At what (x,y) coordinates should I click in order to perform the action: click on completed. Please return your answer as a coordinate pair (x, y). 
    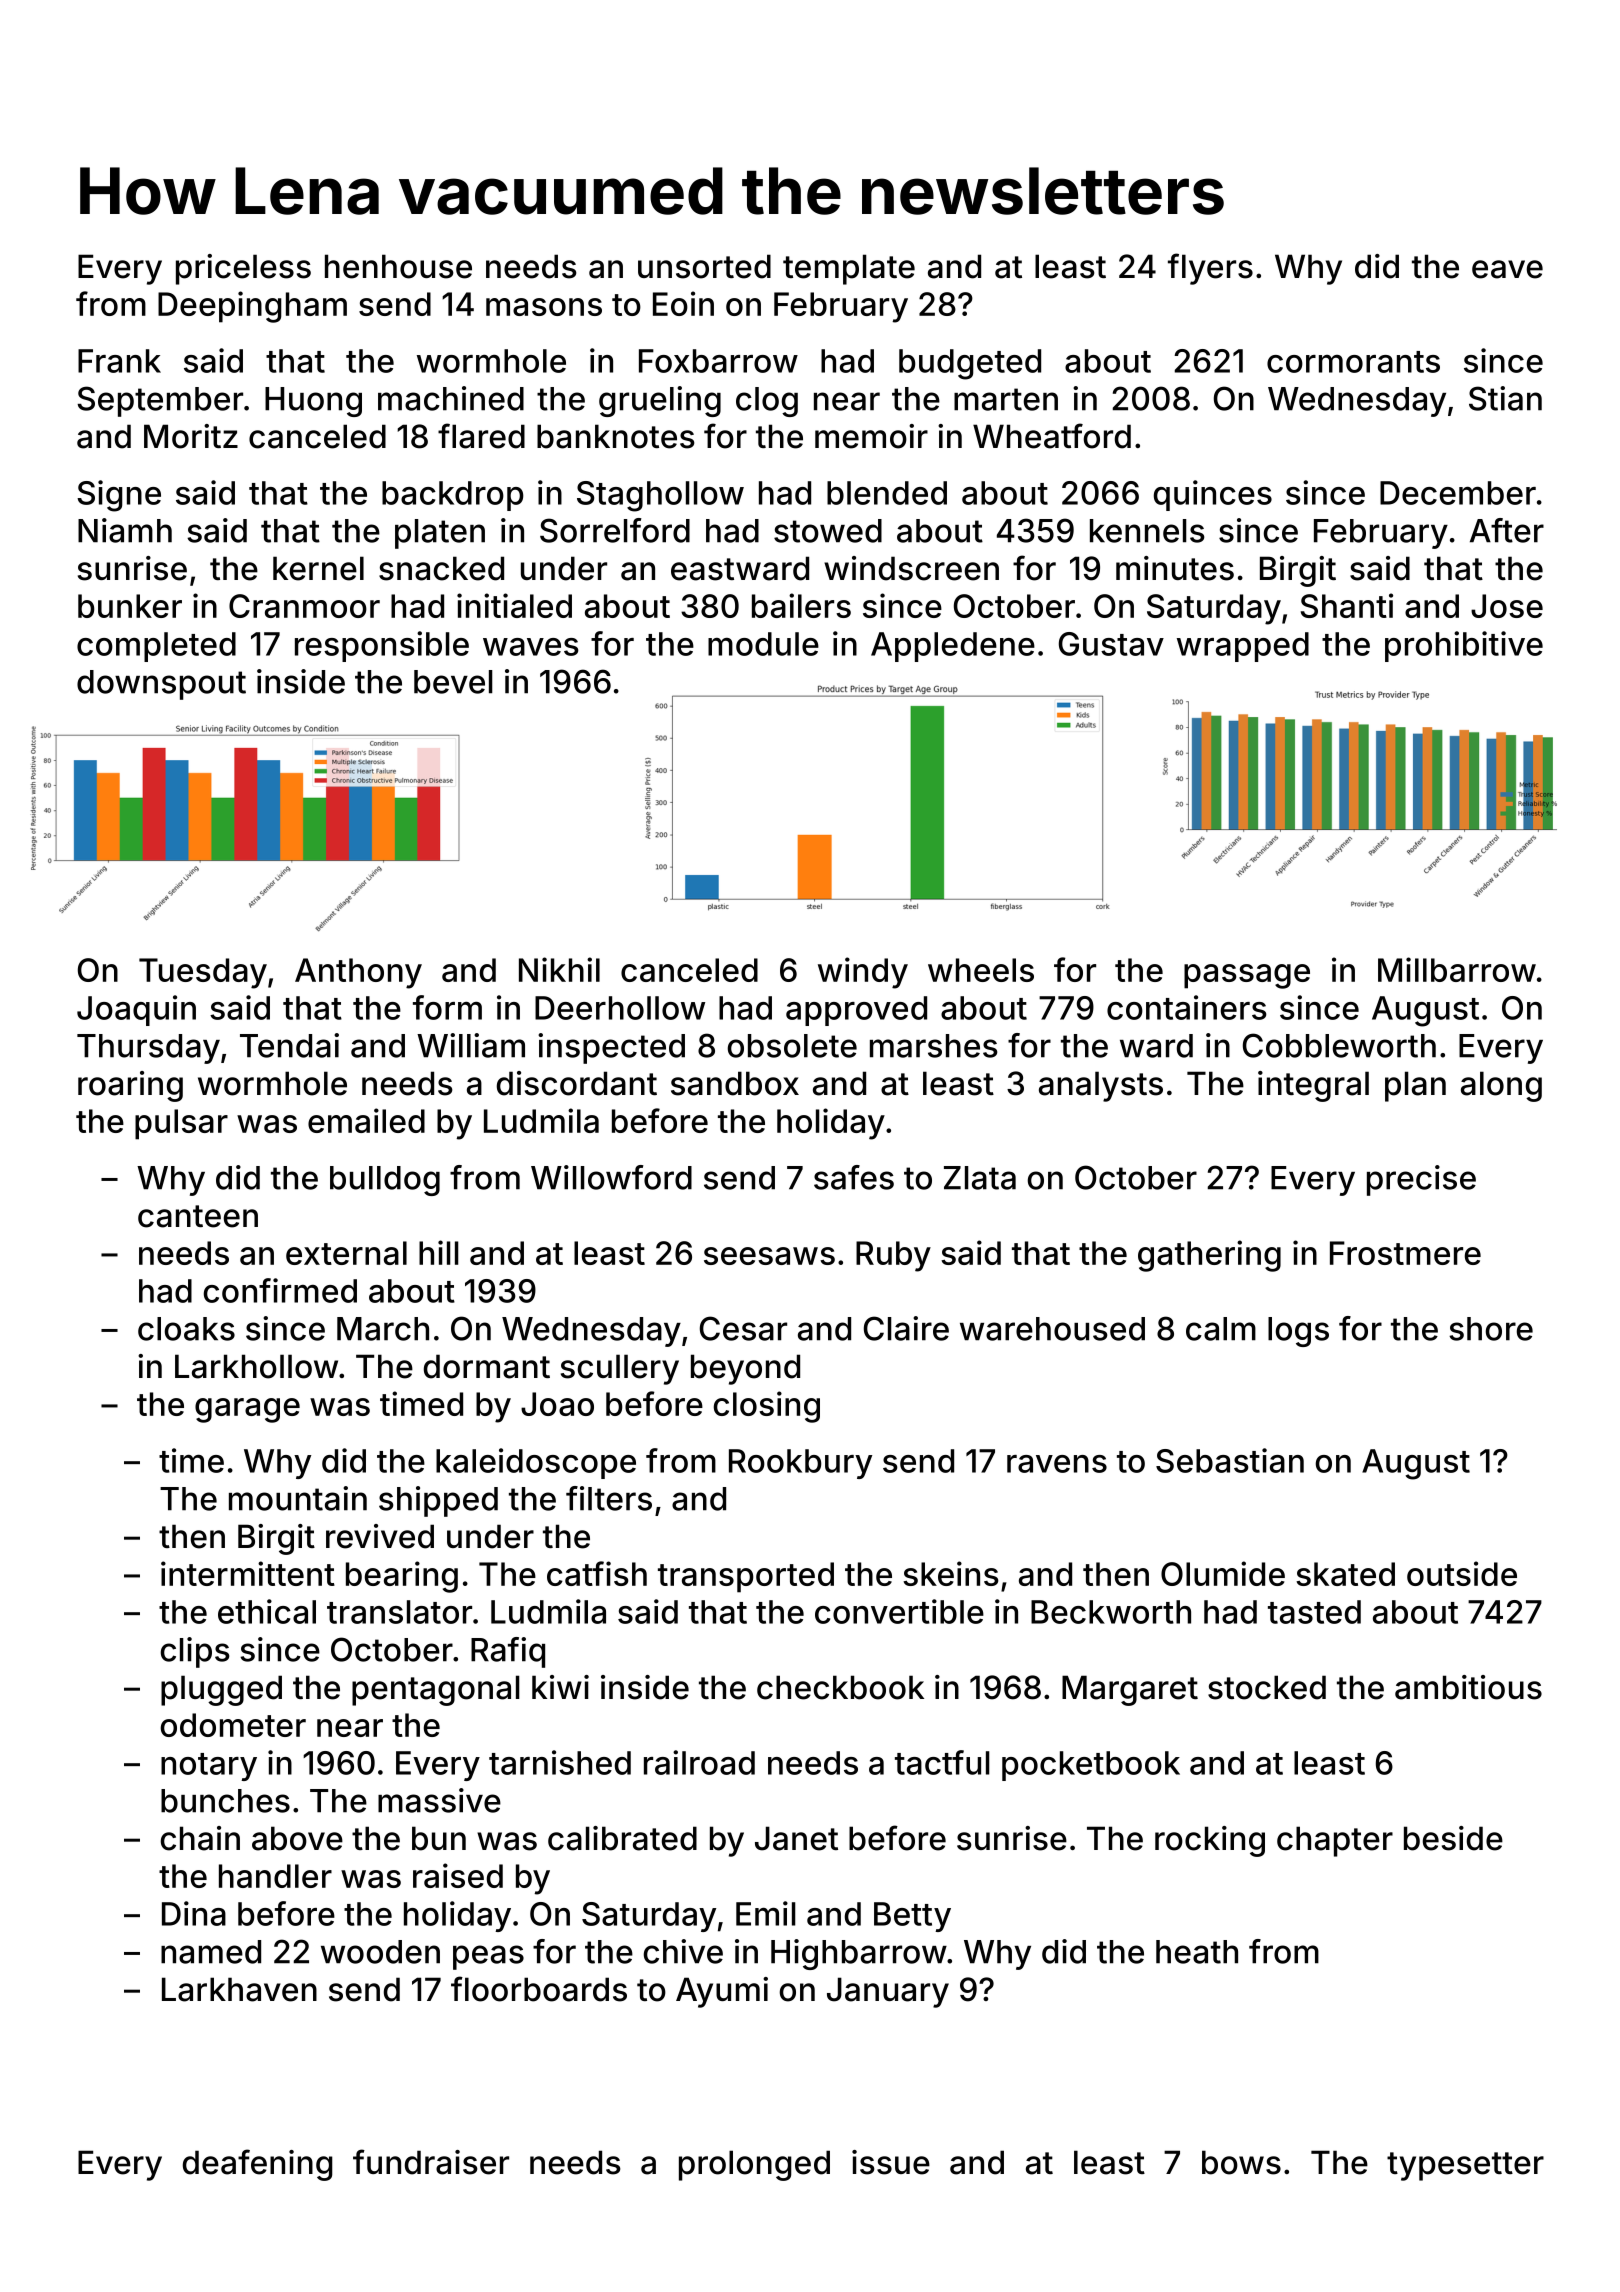
    Looking at the image, I should click on (156, 647).
